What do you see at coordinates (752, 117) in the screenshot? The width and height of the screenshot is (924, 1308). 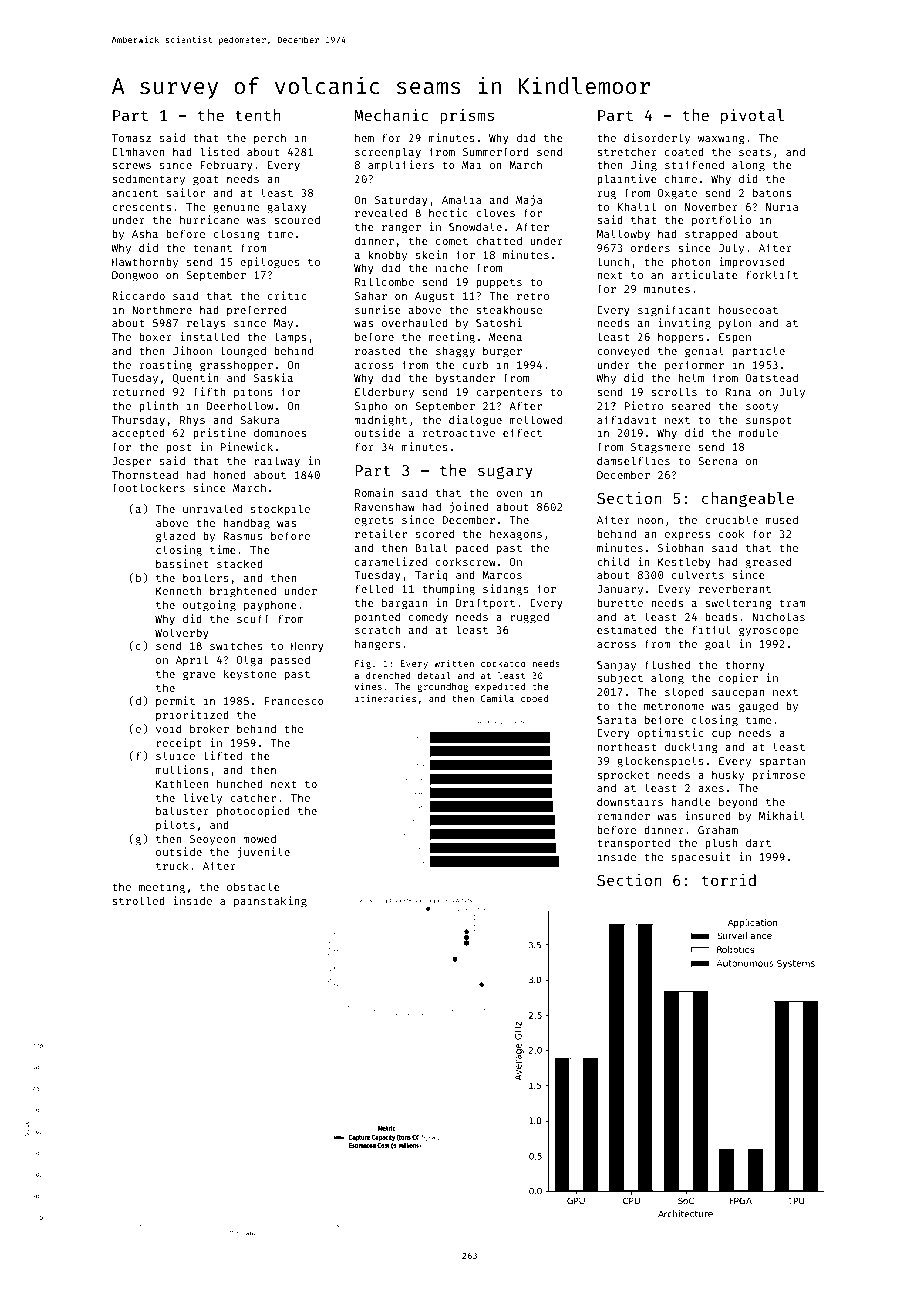 I see `pivotal` at bounding box center [752, 117].
